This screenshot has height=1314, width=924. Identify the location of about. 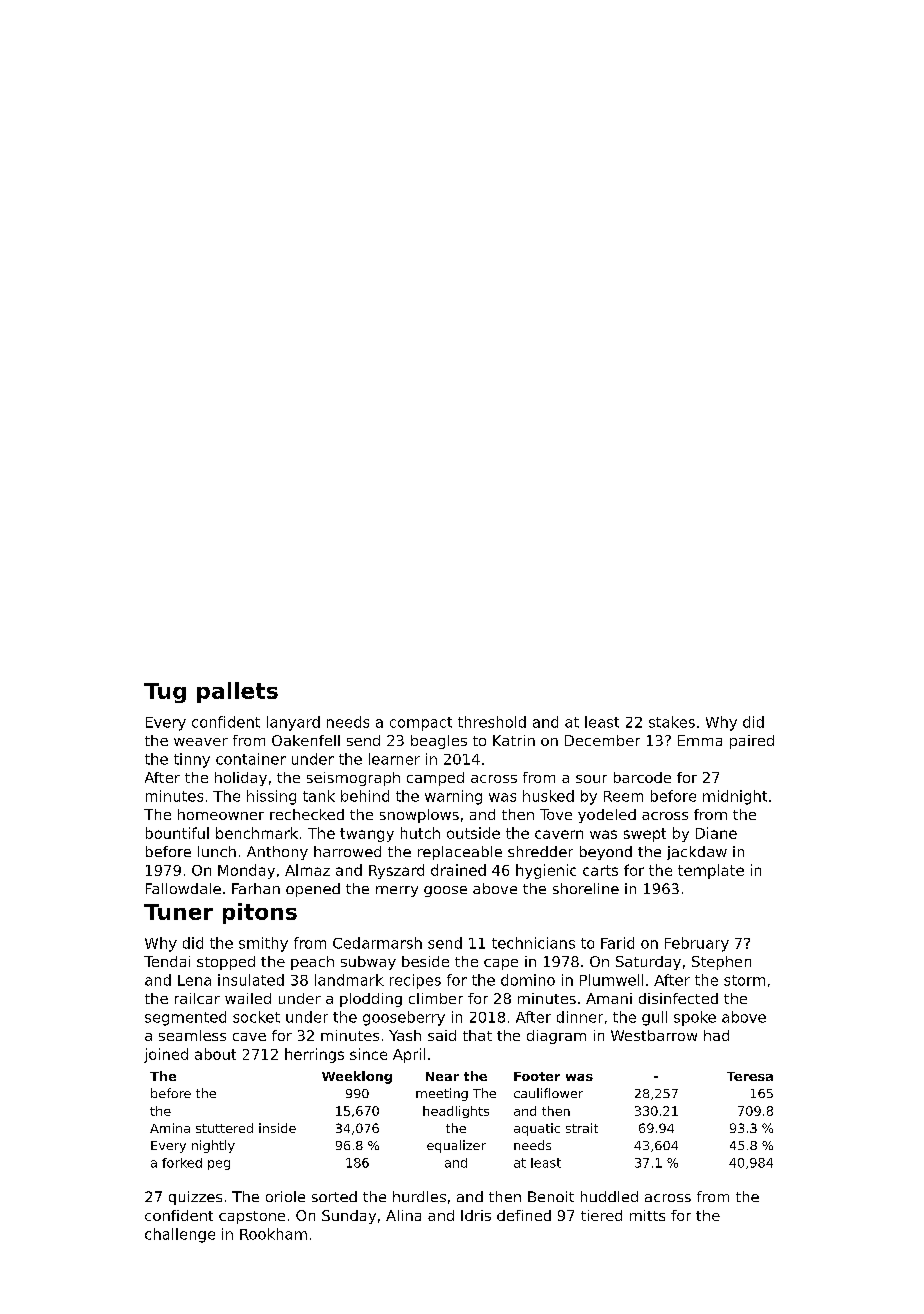
(215, 1054).
